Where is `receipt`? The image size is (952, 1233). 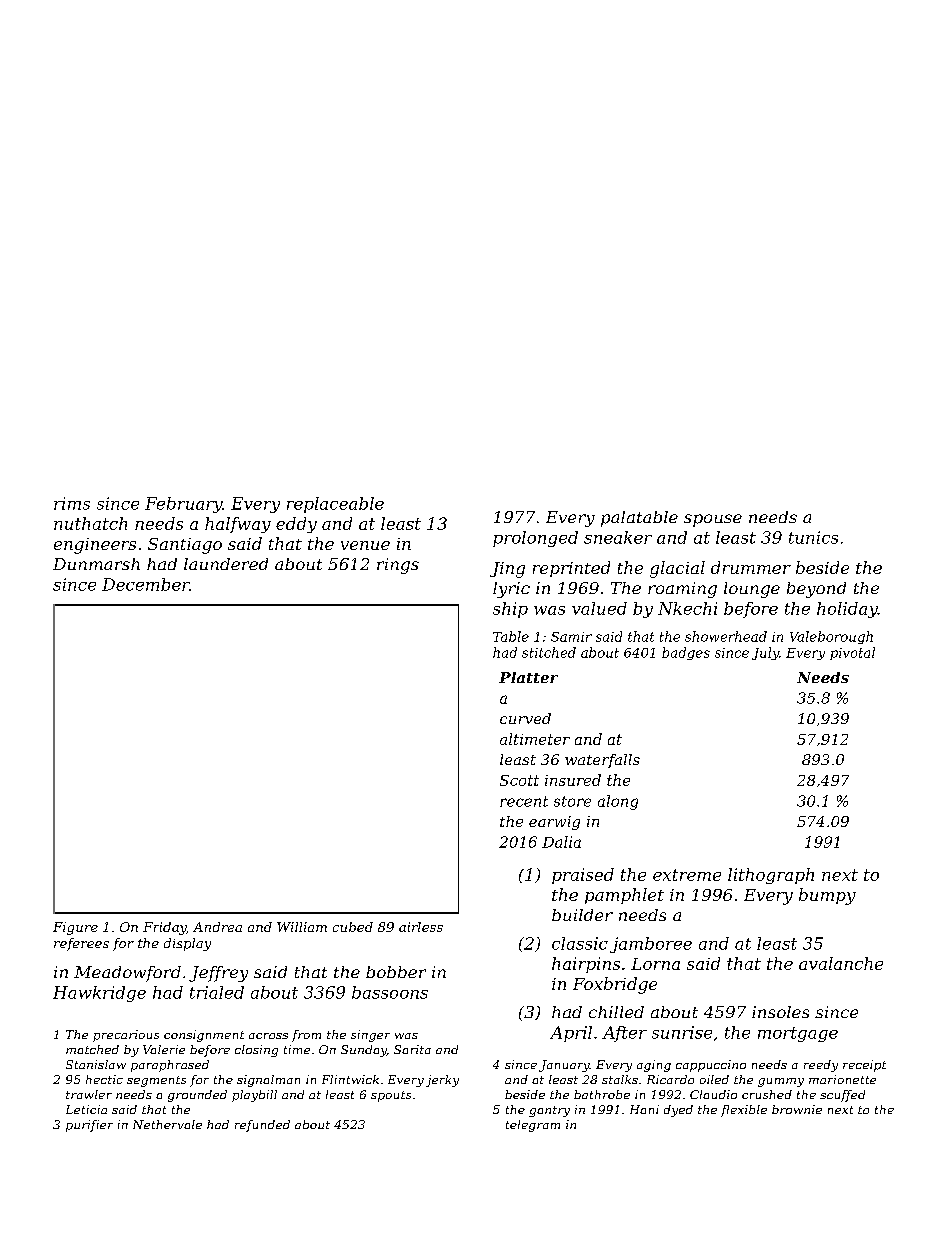 receipt is located at coordinates (864, 1066).
